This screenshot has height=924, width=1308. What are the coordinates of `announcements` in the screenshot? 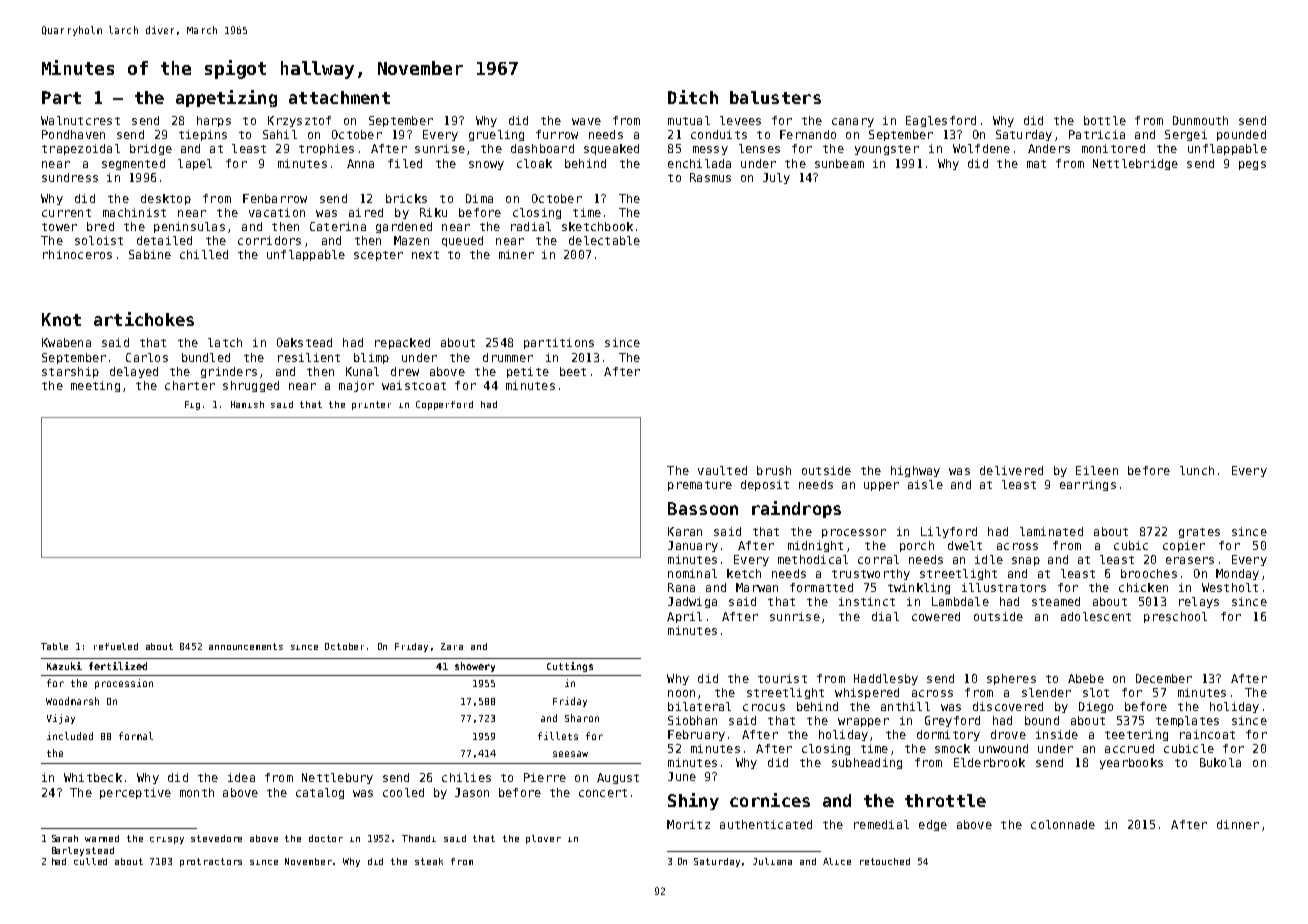 It's located at (246, 646).
